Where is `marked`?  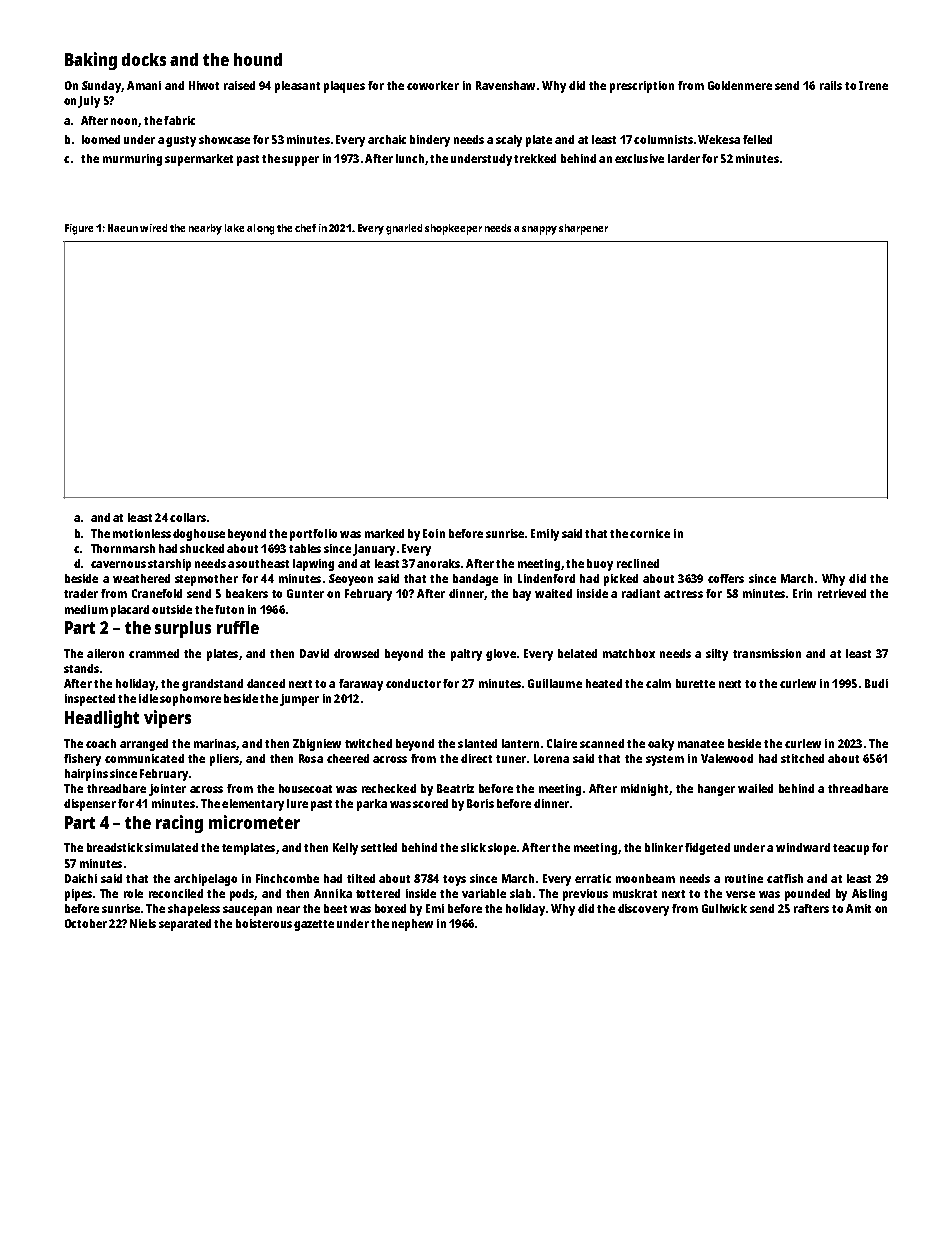 marked is located at coordinates (384, 533).
